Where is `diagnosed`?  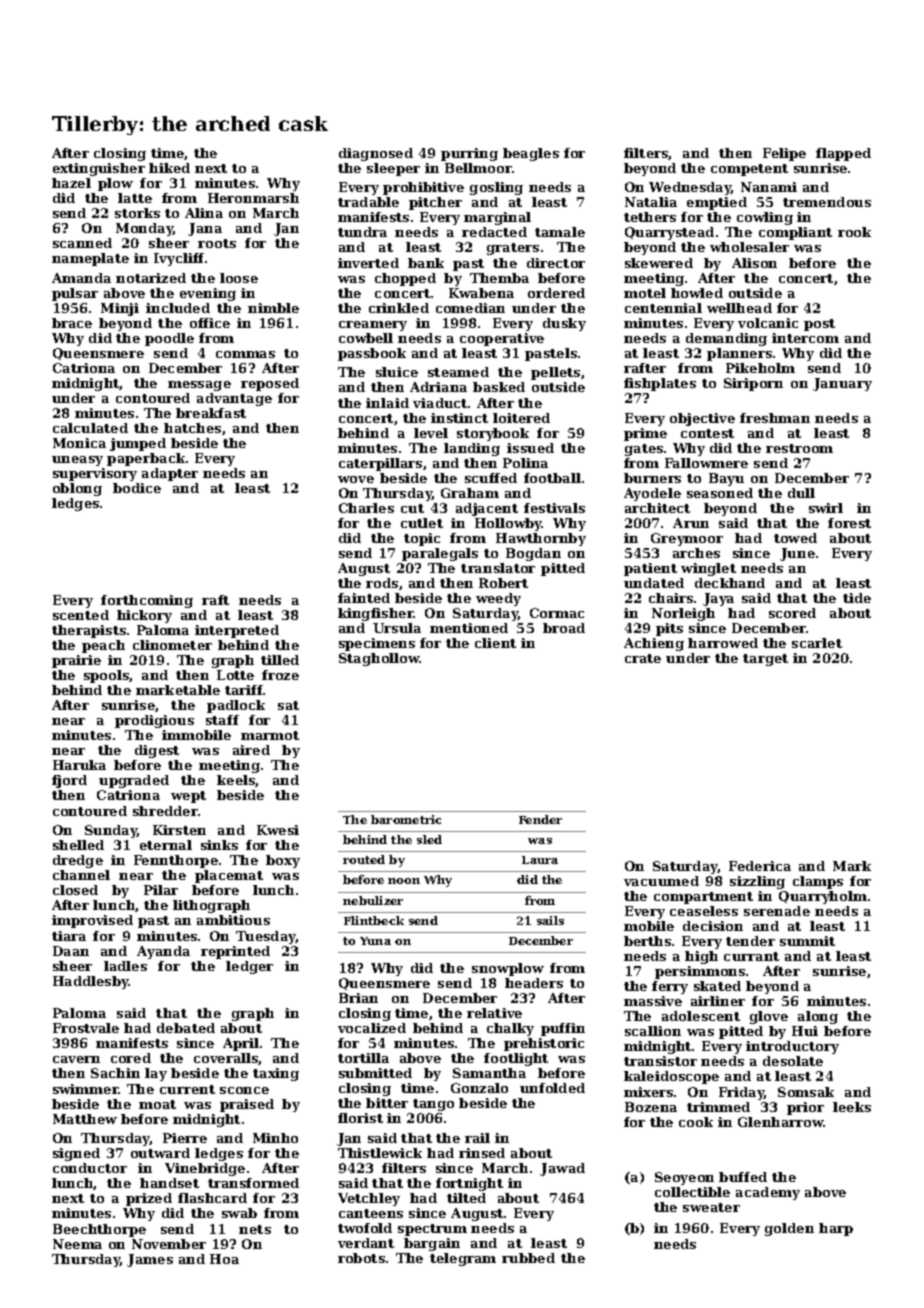
diagnosed is located at coordinates (376, 154).
